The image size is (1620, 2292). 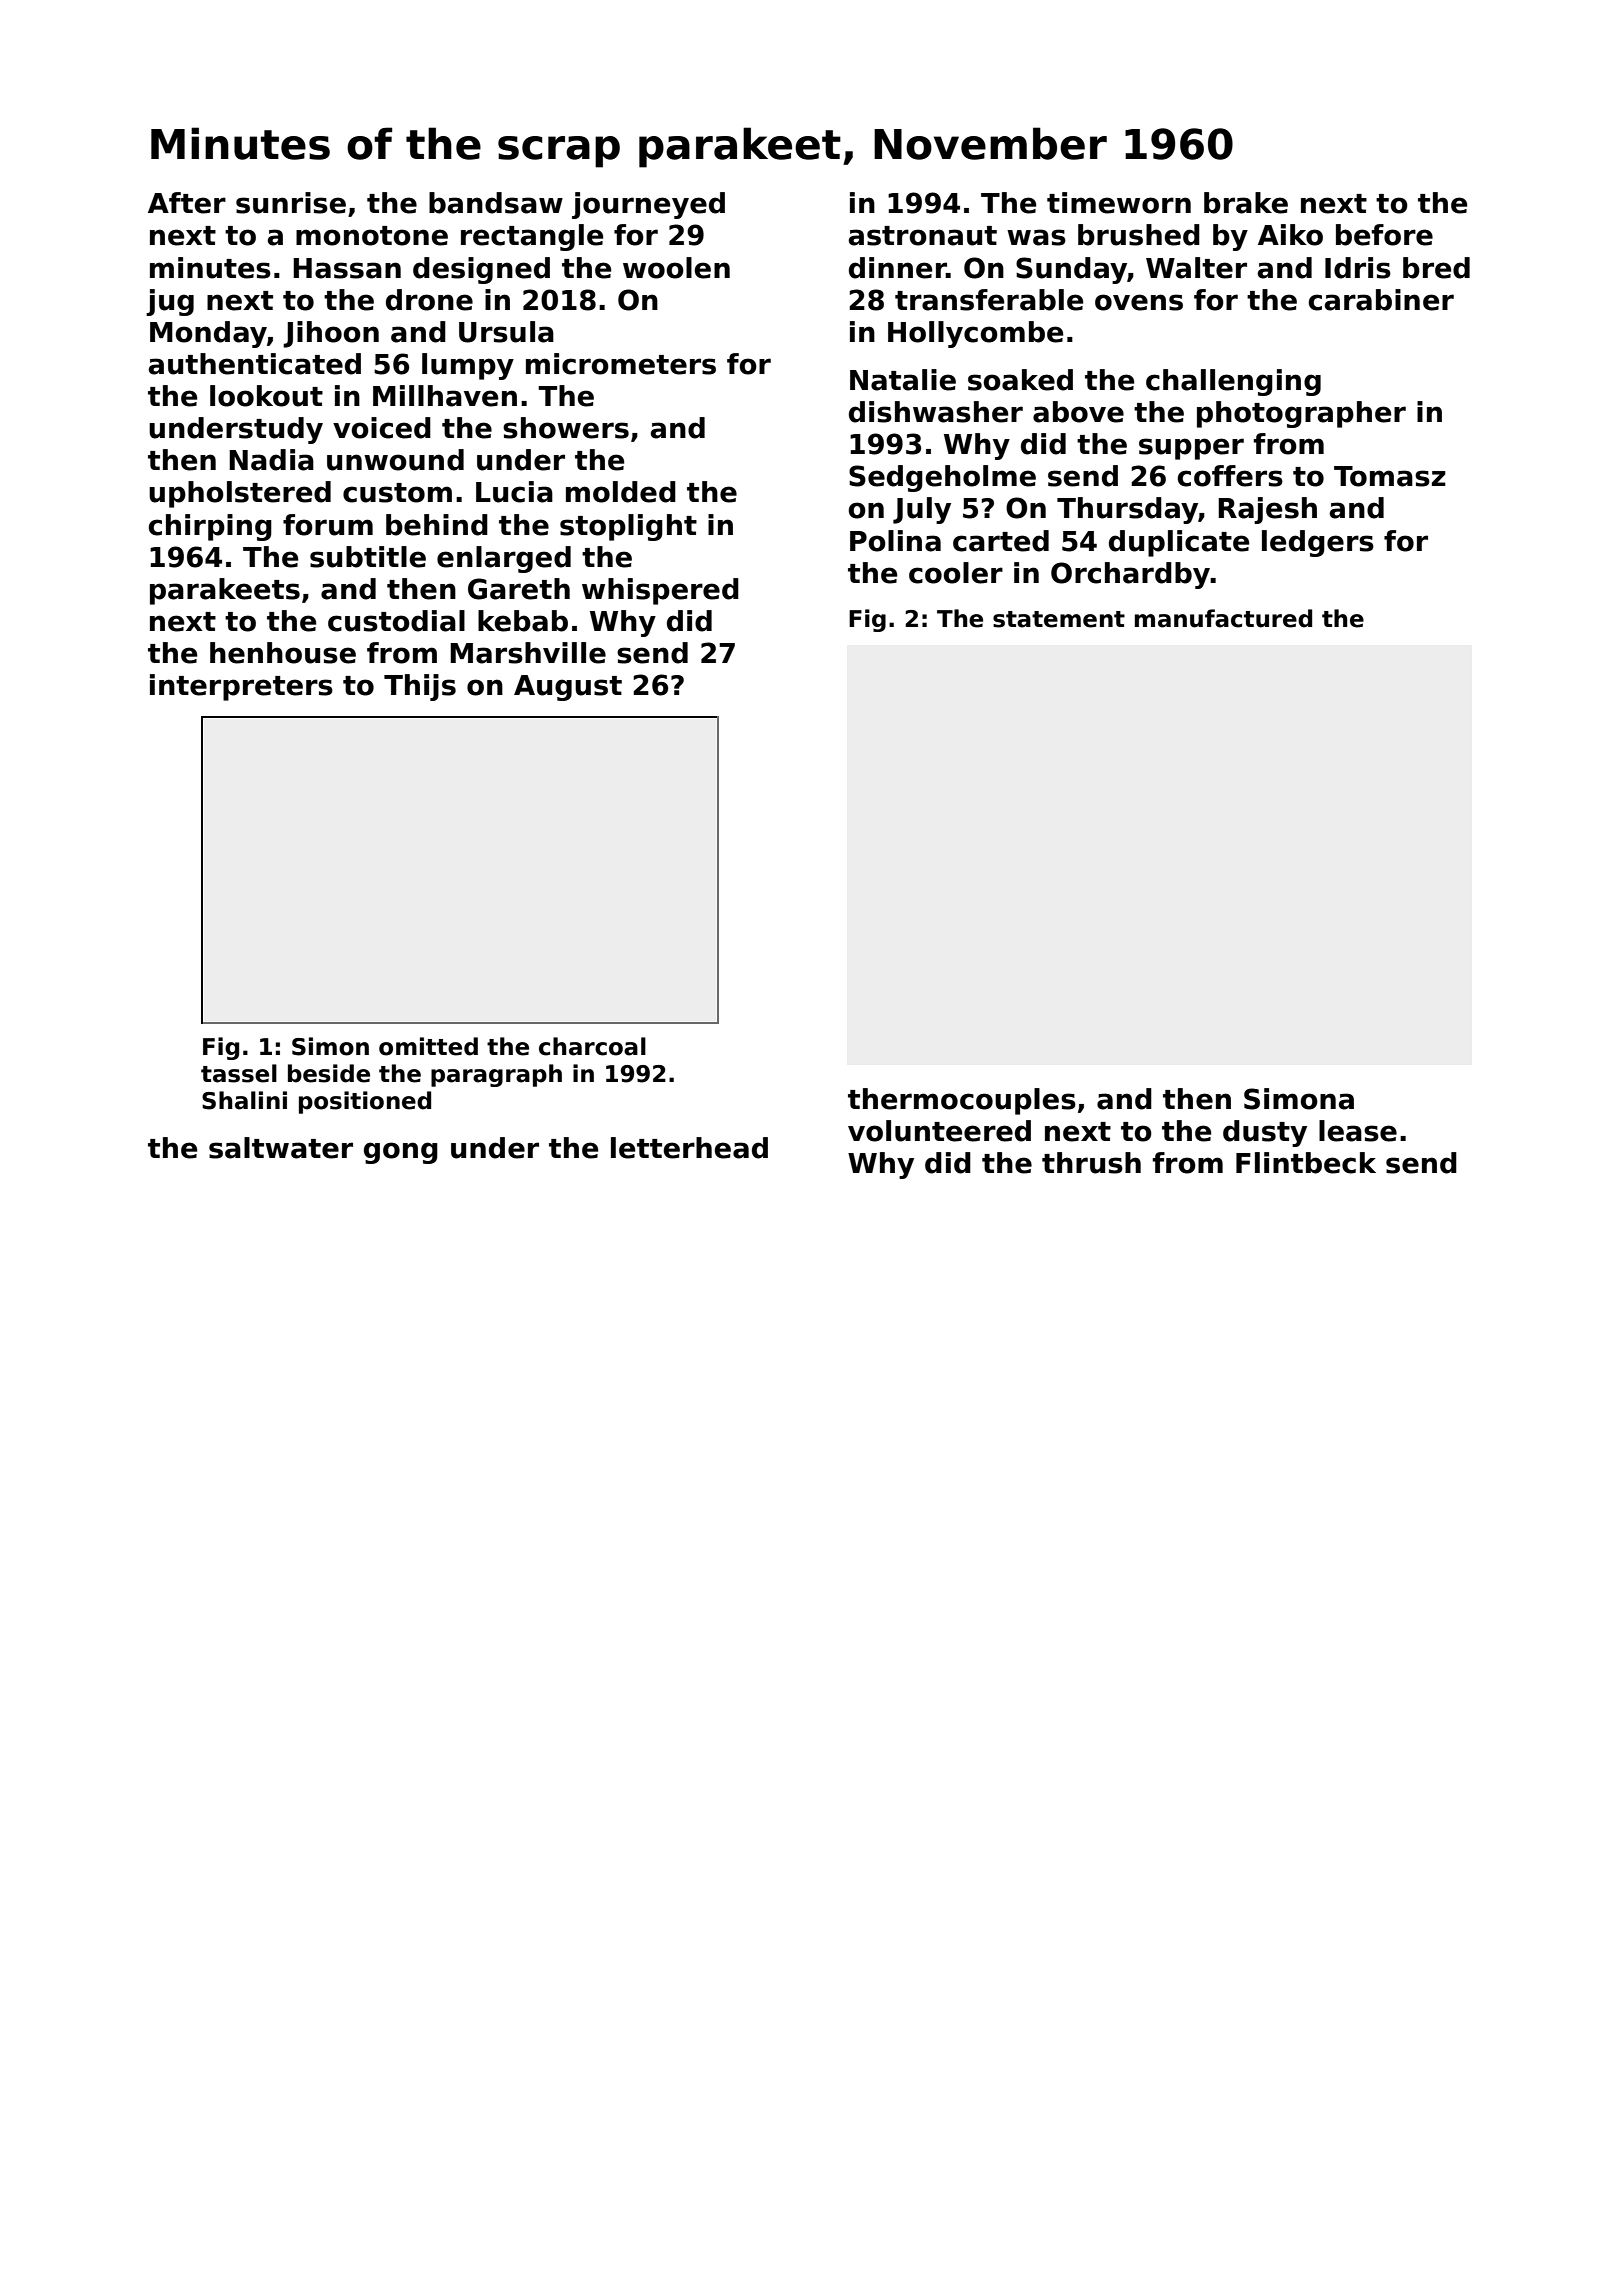 I want to click on tassel, so click(x=239, y=1073).
